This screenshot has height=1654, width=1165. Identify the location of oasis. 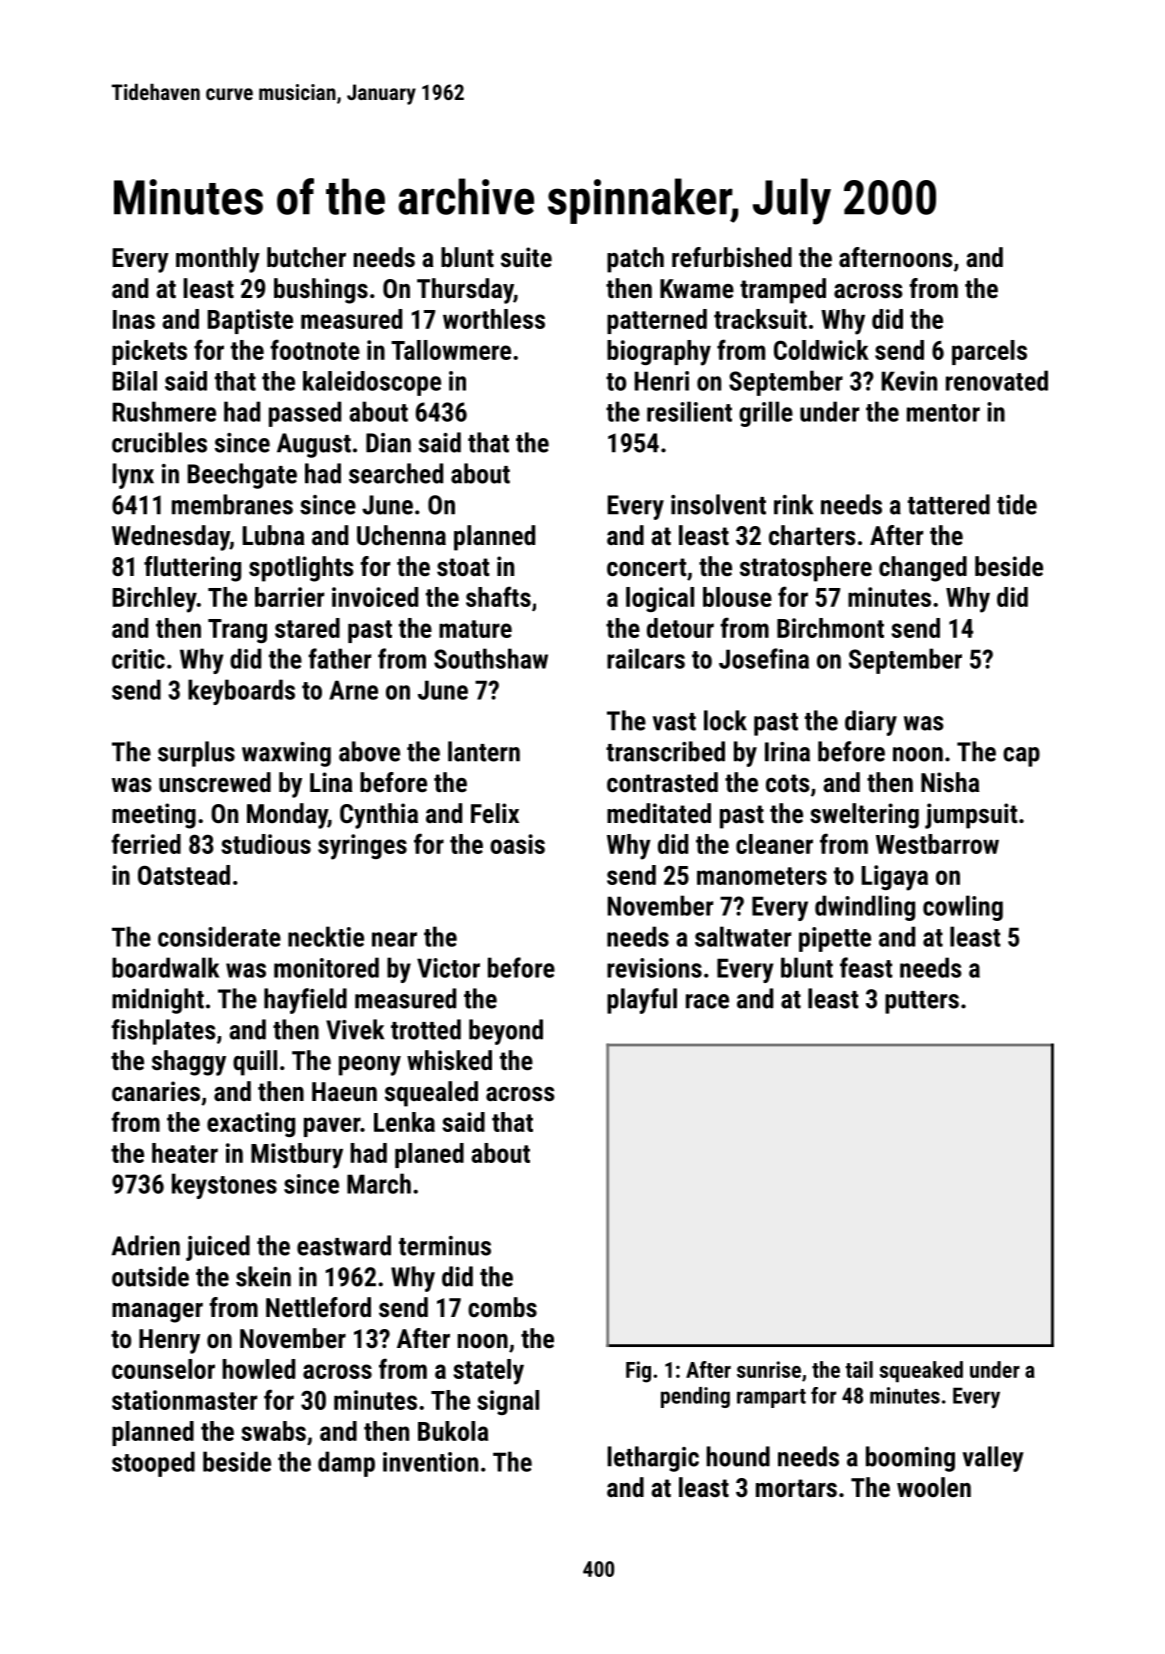
(517, 844).
